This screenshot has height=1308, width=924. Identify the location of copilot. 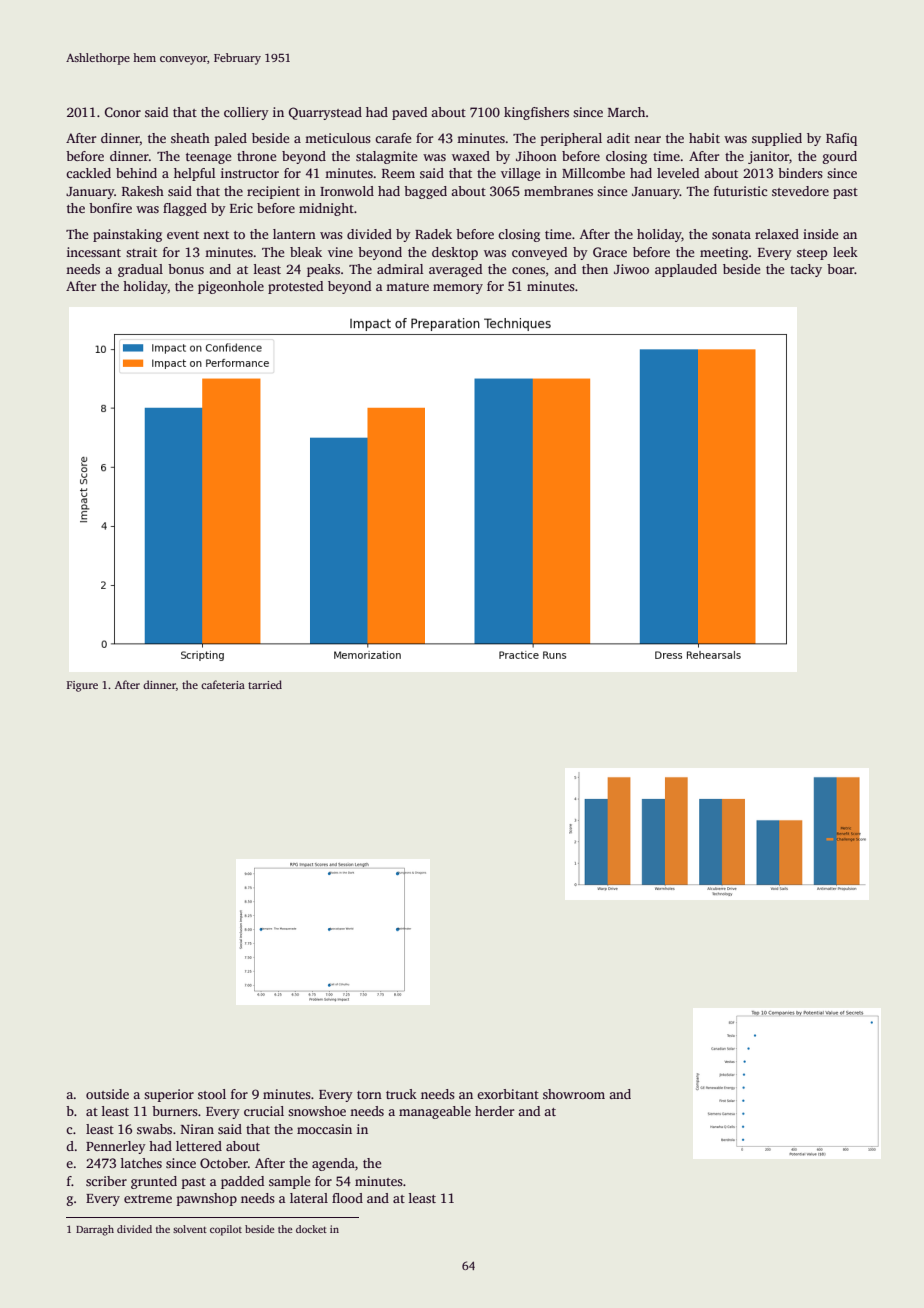
(226, 1230).
